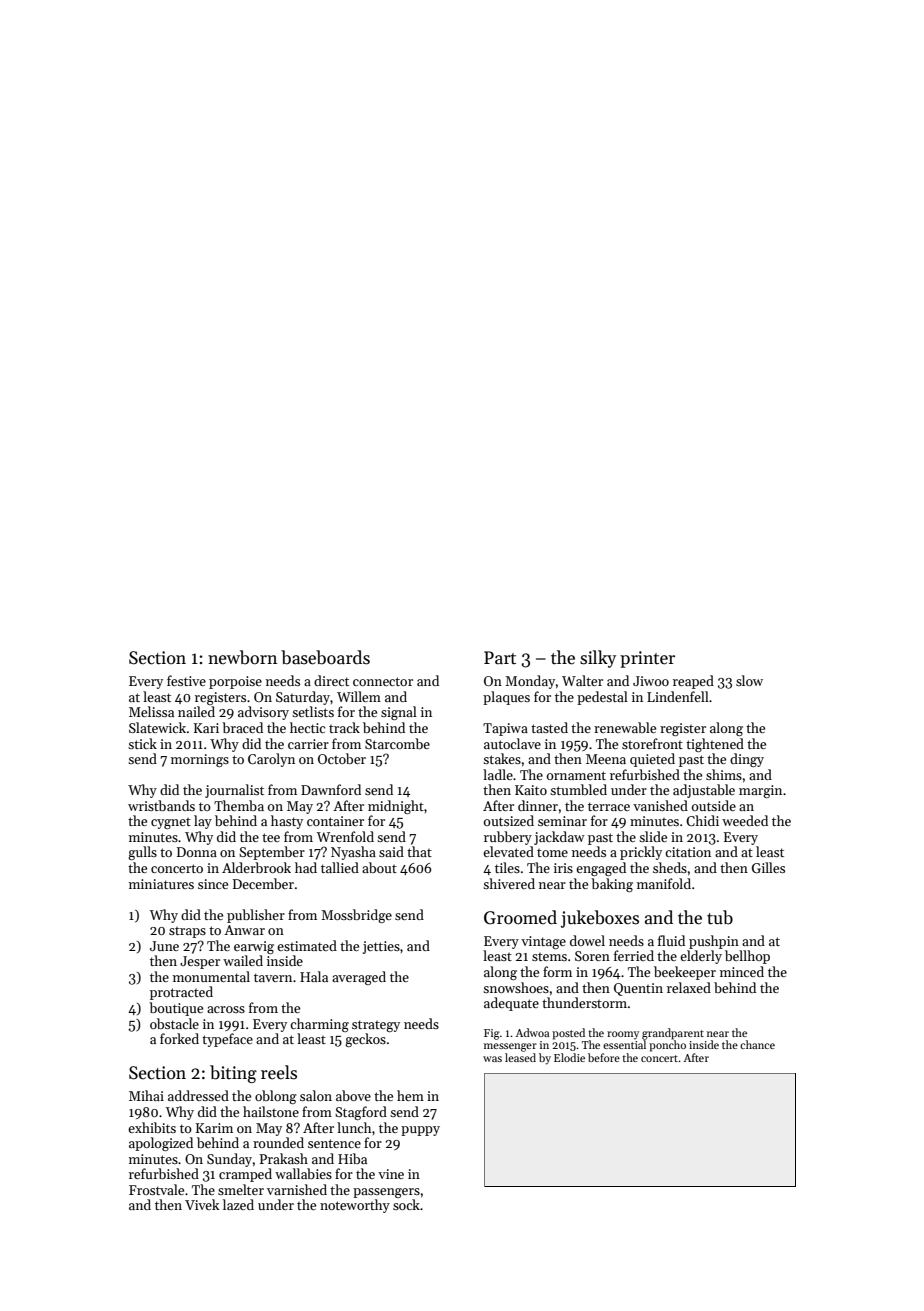 The image size is (924, 1311). Describe the element at coordinates (647, 659) in the page. I see `printer` at that location.
